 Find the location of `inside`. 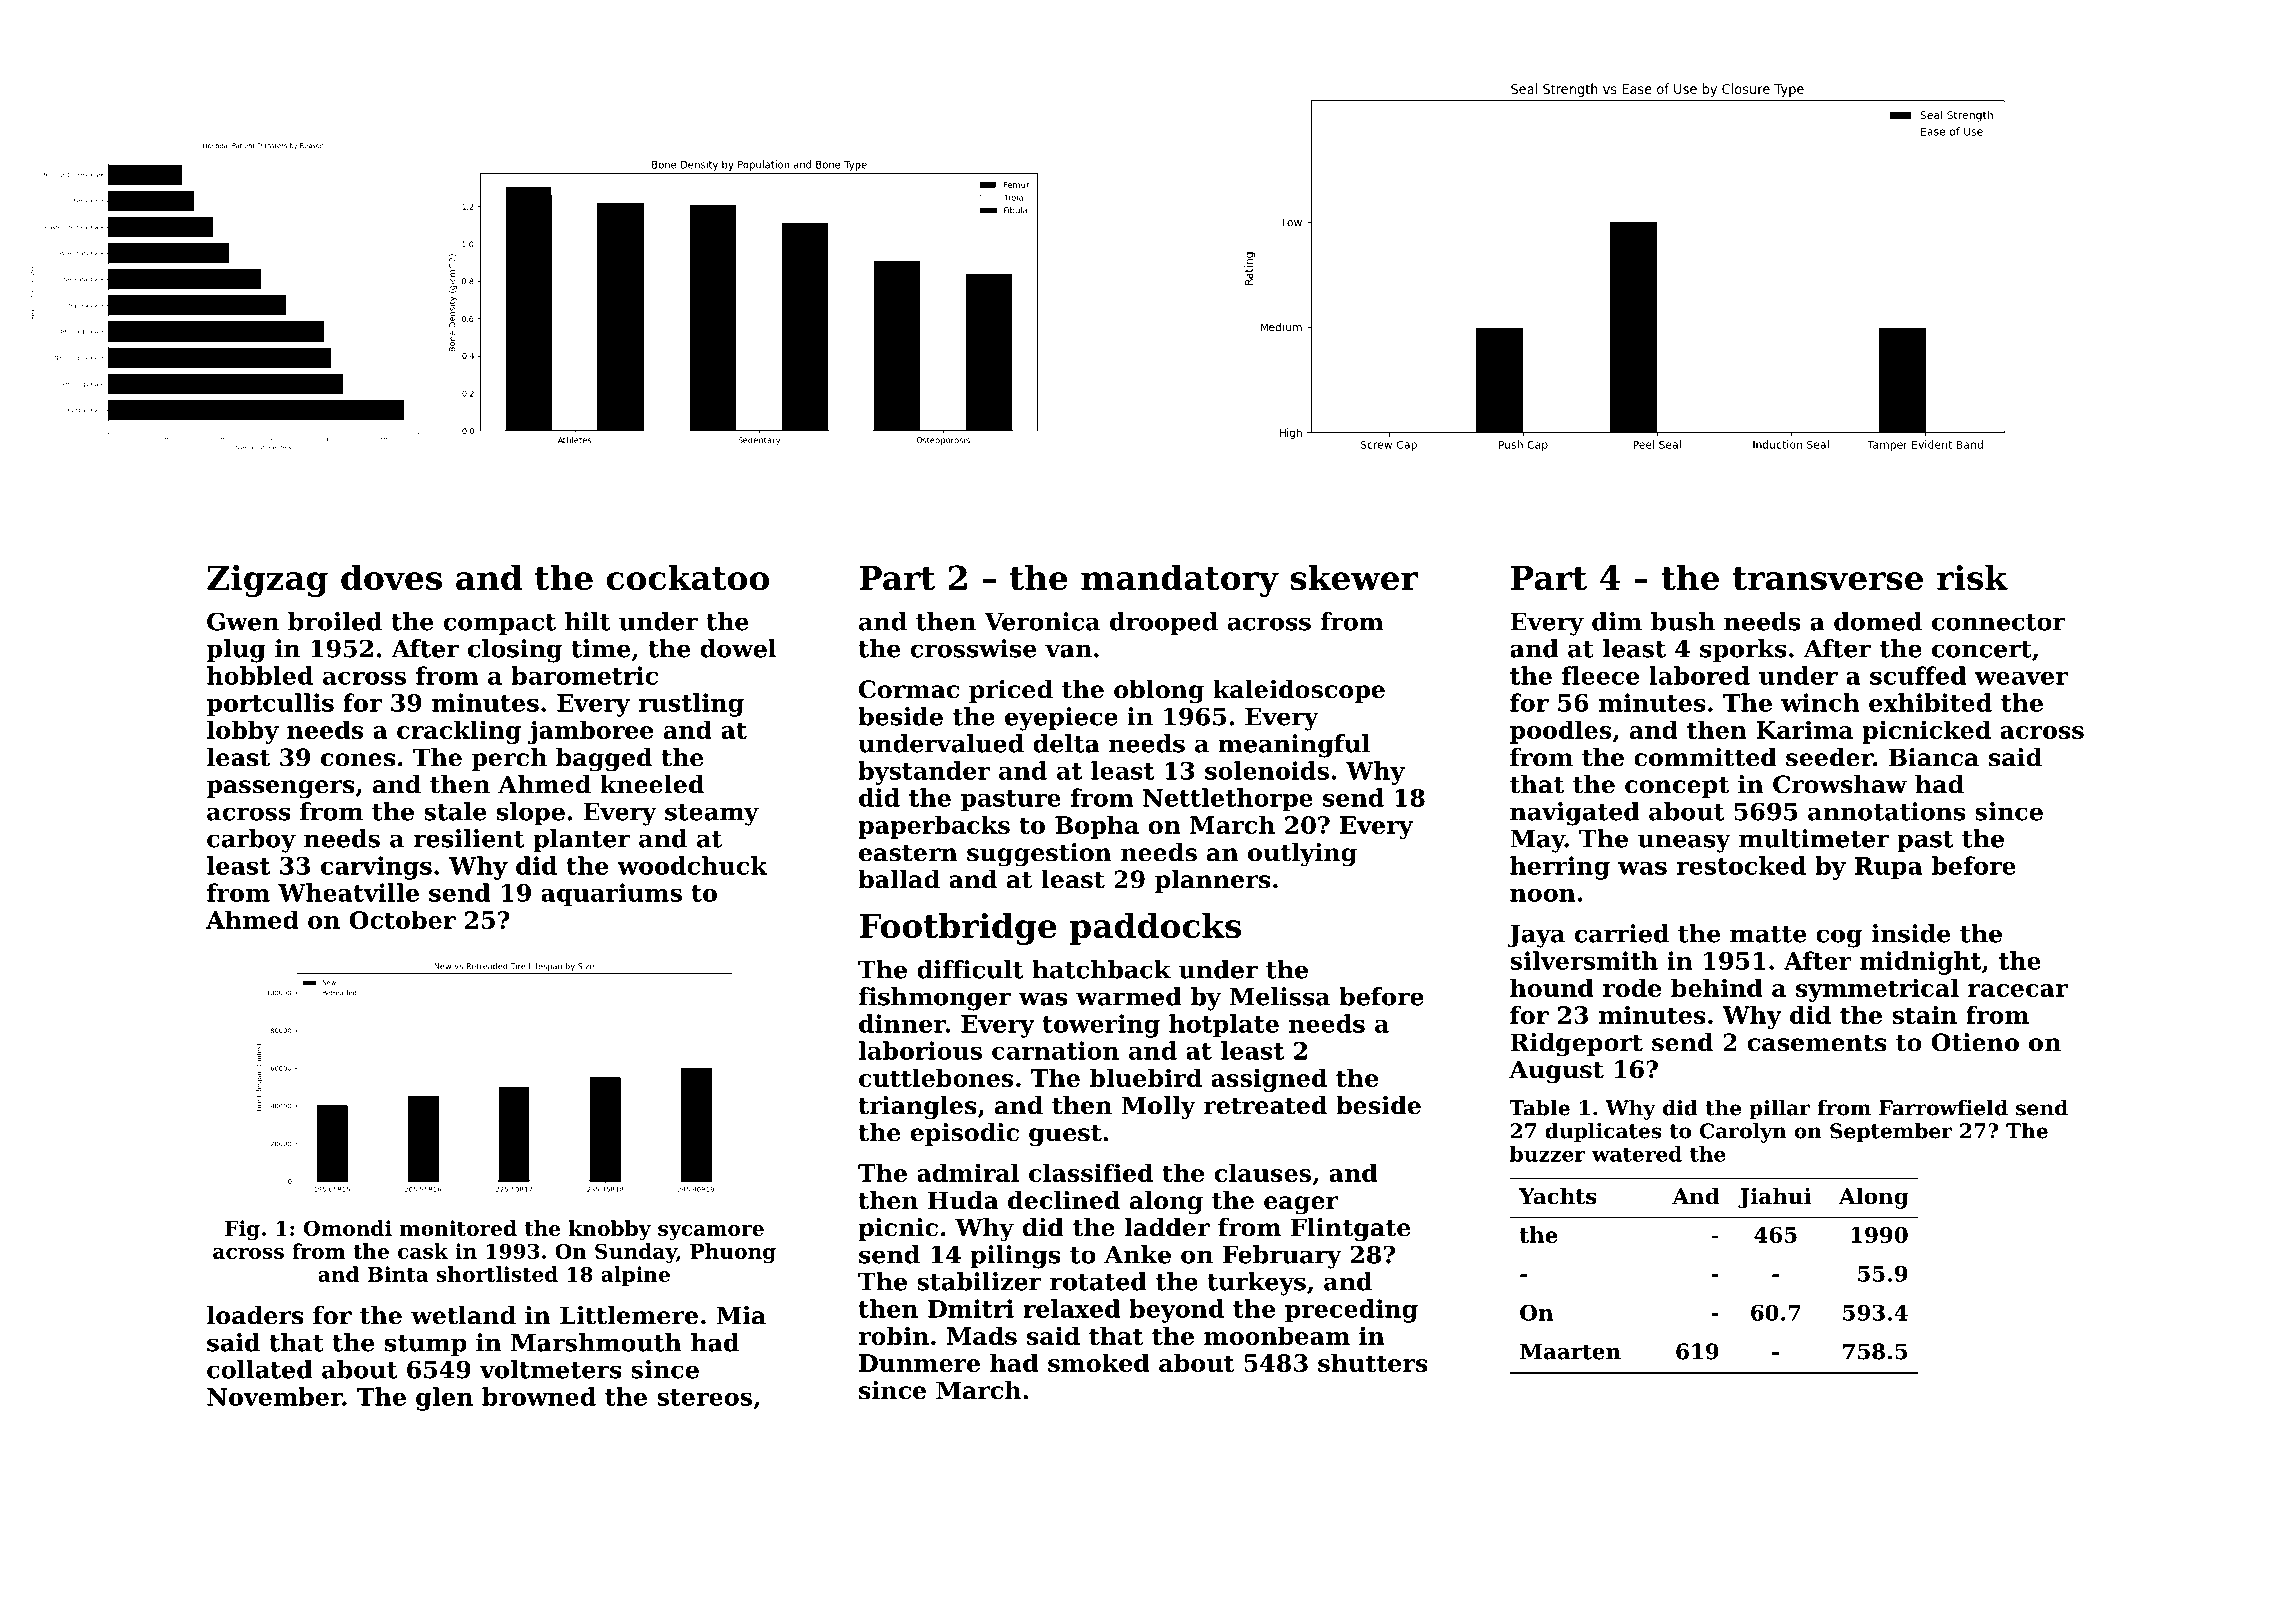

inside is located at coordinates (1911, 933).
